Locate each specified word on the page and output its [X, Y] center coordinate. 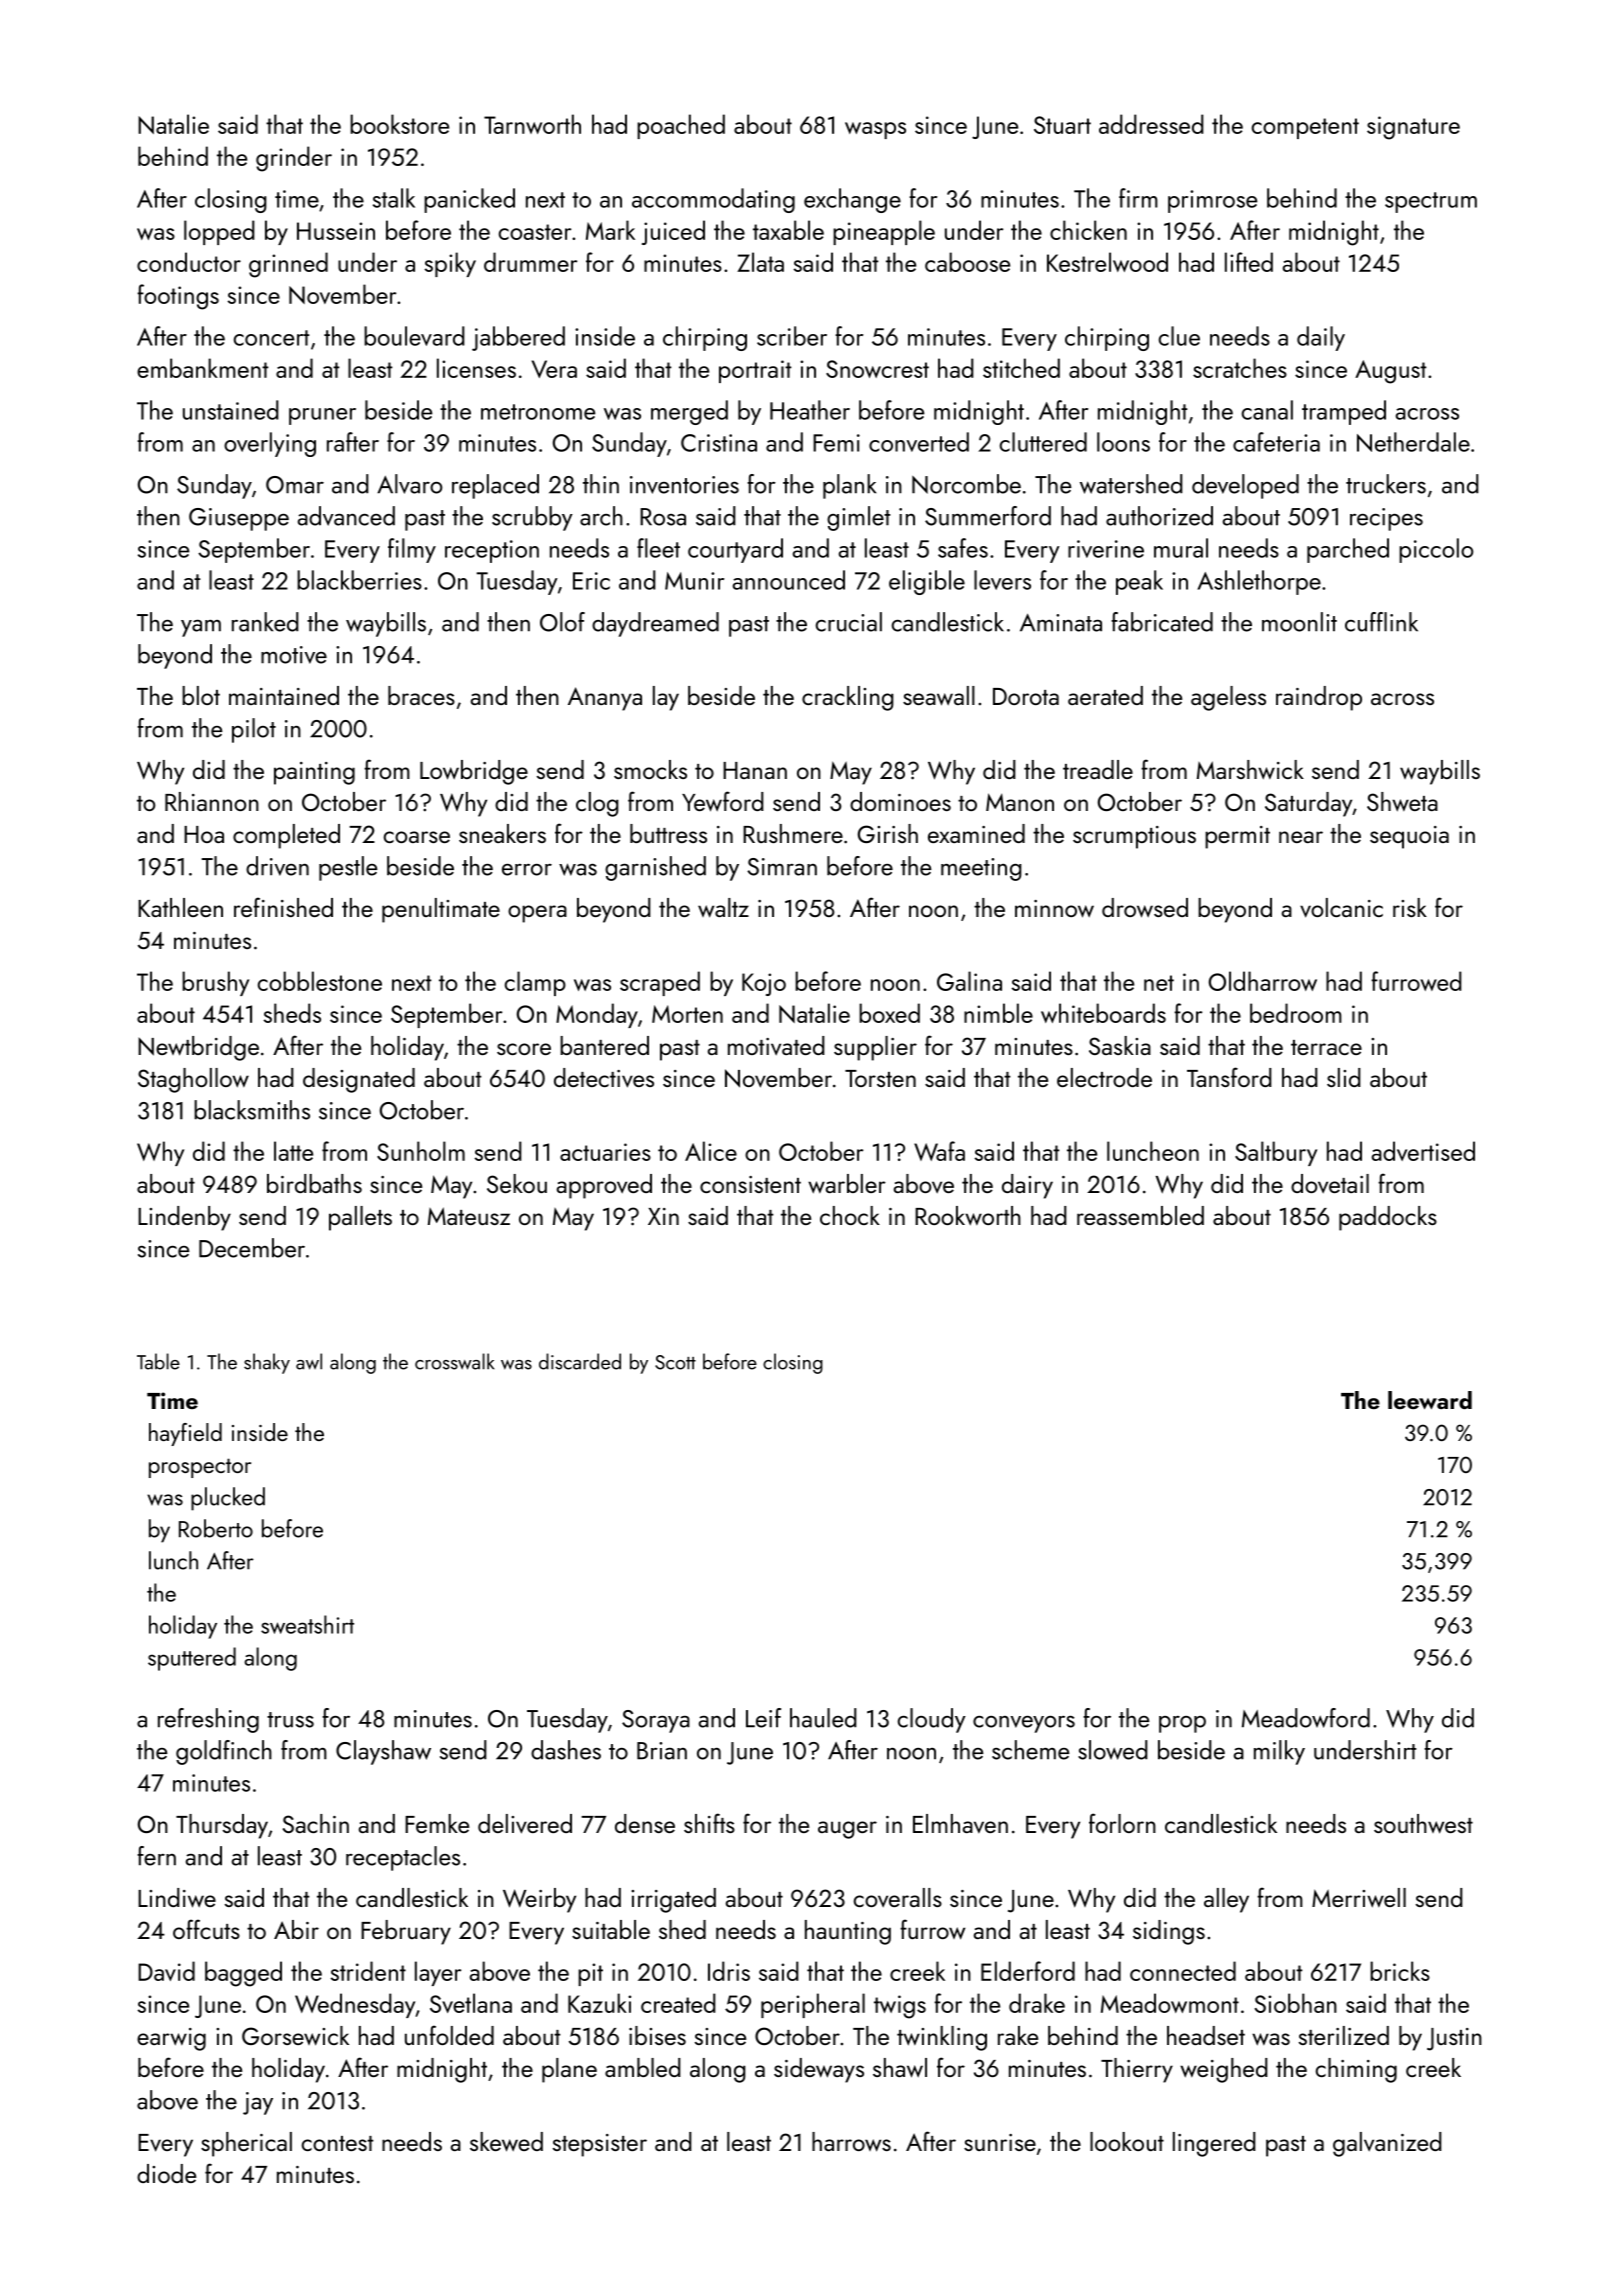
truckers [1386, 484]
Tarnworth [532, 124]
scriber [792, 336]
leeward [1430, 1400]
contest [338, 2143]
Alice [711, 1151]
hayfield [185, 1434]
